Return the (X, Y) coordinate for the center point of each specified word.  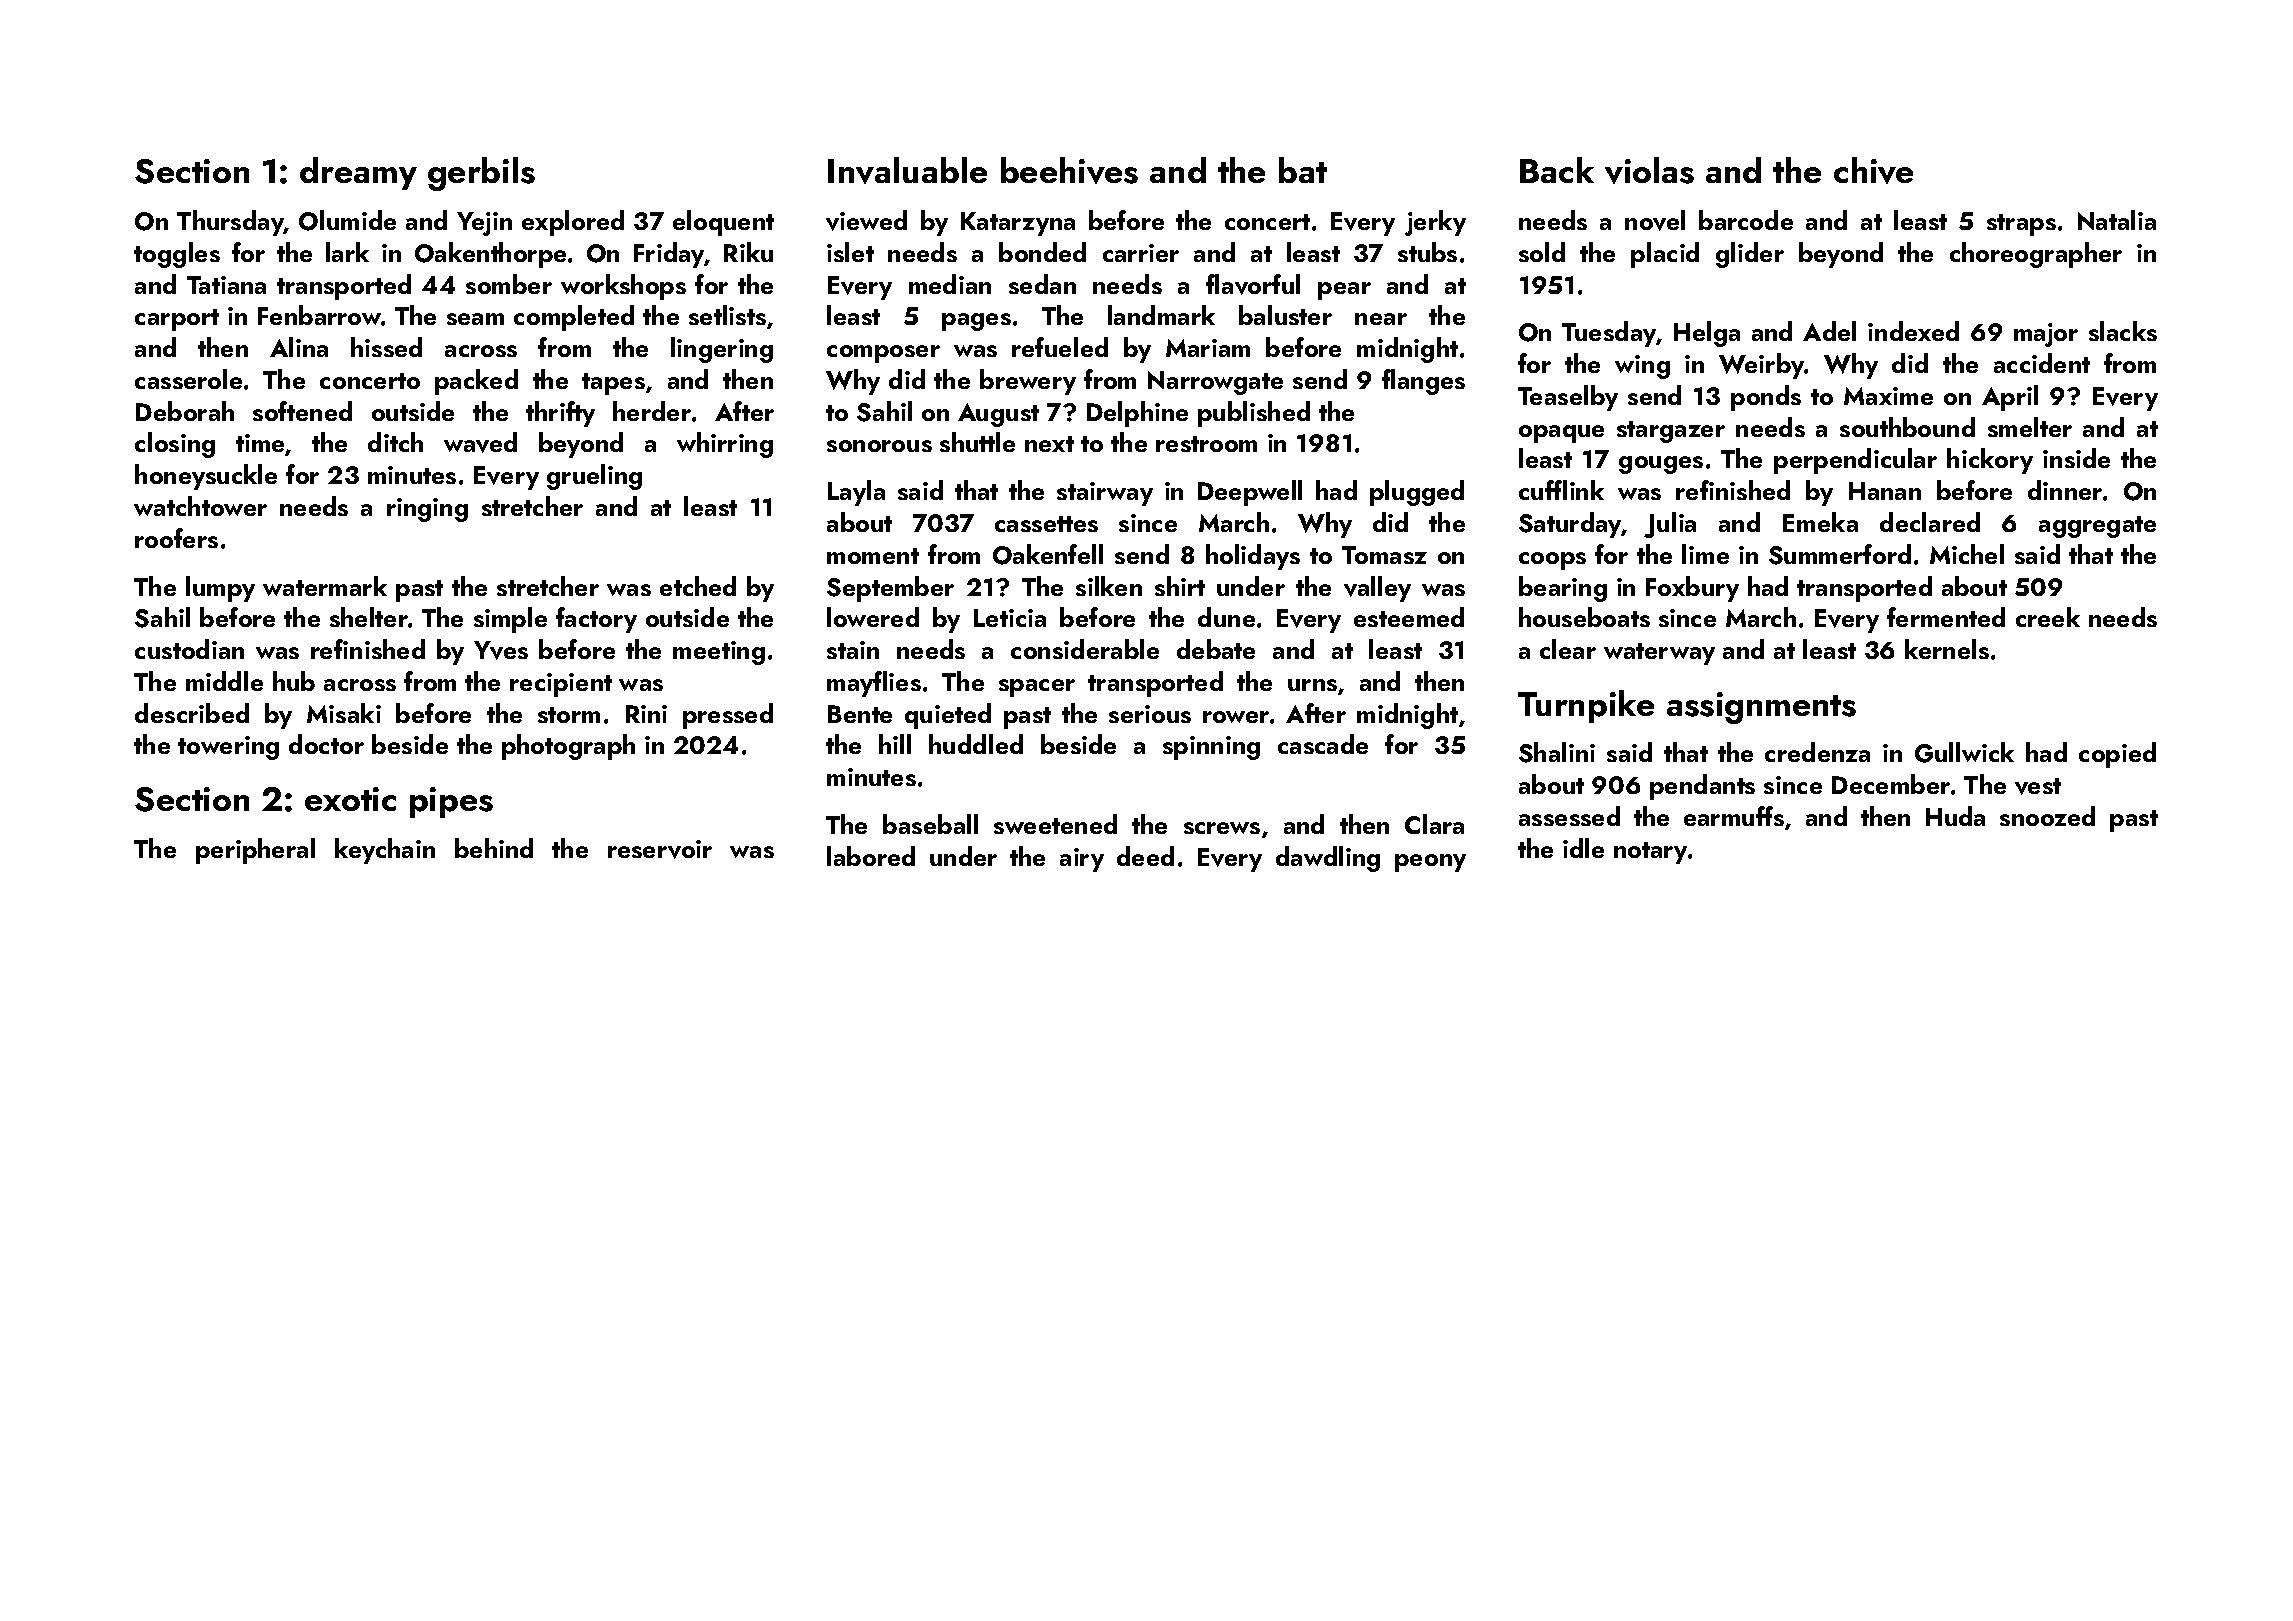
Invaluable (907, 170)
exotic (350, 799)
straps (2021, 225)
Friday (669, 255)
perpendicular (1855, 461)
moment (873, 556)
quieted (948, 716)
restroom (1206, 444)
